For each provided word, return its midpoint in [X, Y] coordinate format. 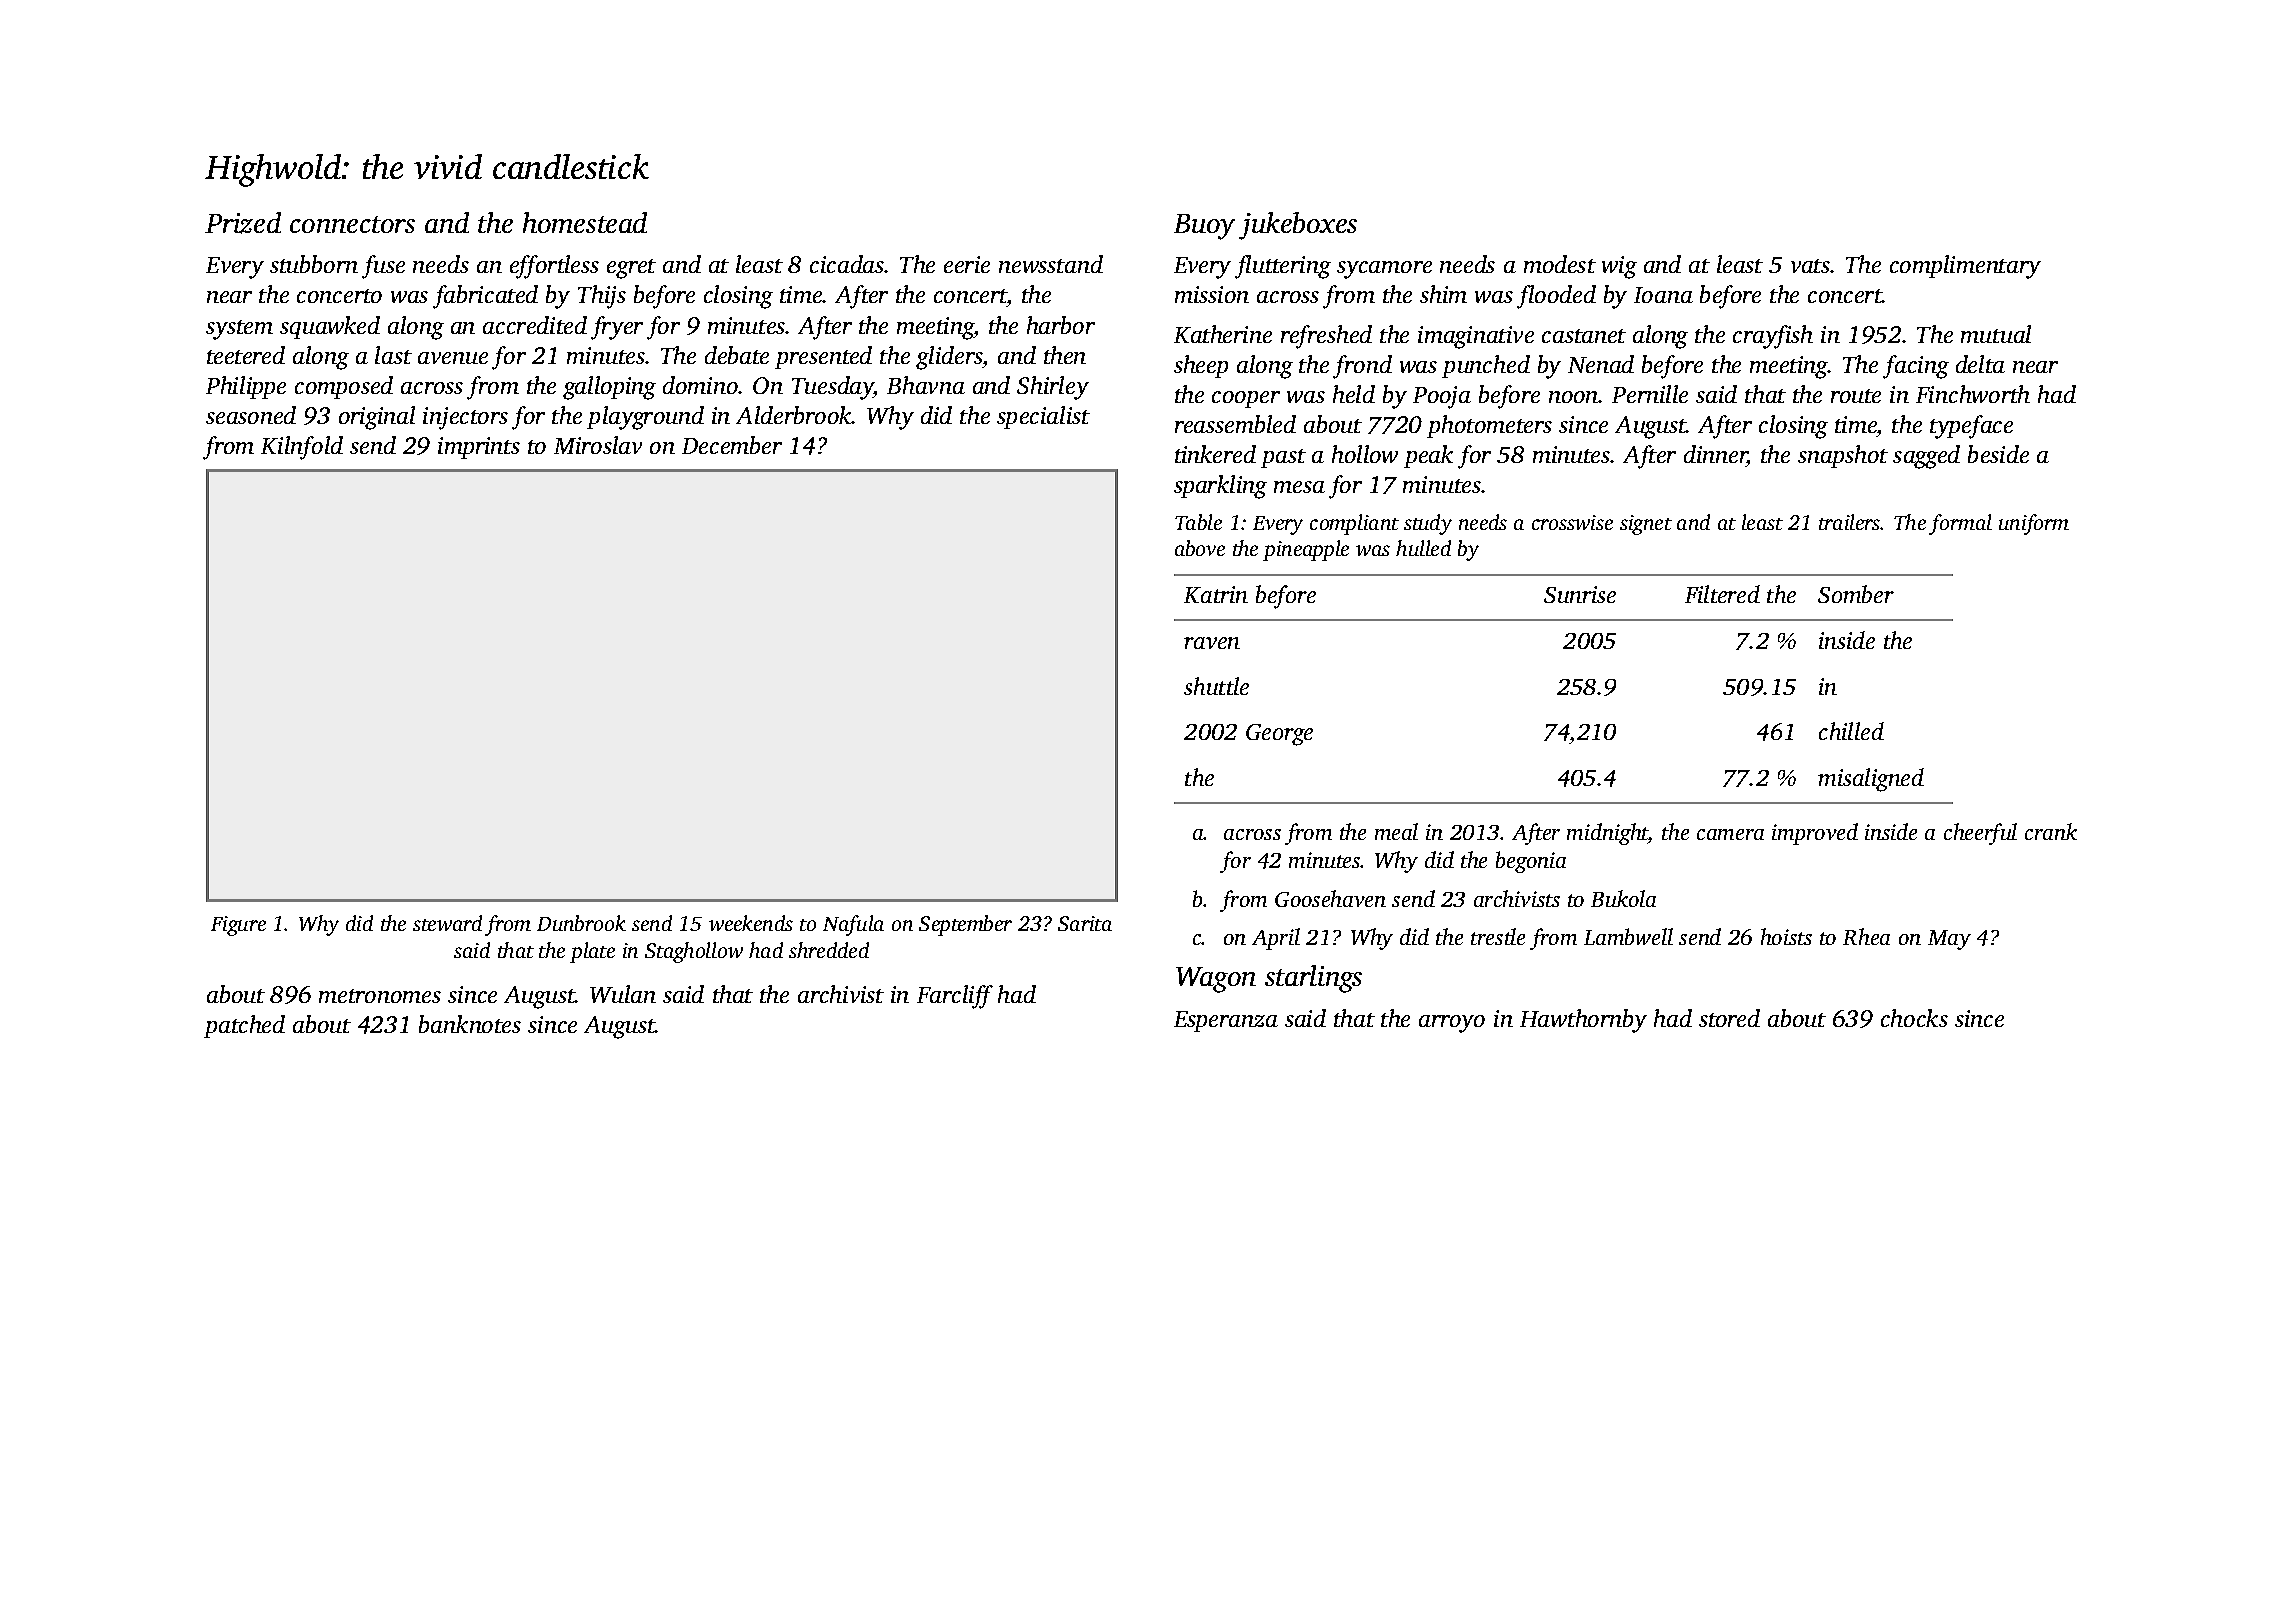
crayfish [1773, 337]
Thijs [602, 297]
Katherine [1223, 334]
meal [1396, 831]
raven [1212, 643]
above [1200, 548]
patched [244, 1026]
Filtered [1722, 594]
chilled [1851, 731]
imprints [479, 448]
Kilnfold [302, 448]
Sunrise [1580, 594]
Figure [238, 926]
